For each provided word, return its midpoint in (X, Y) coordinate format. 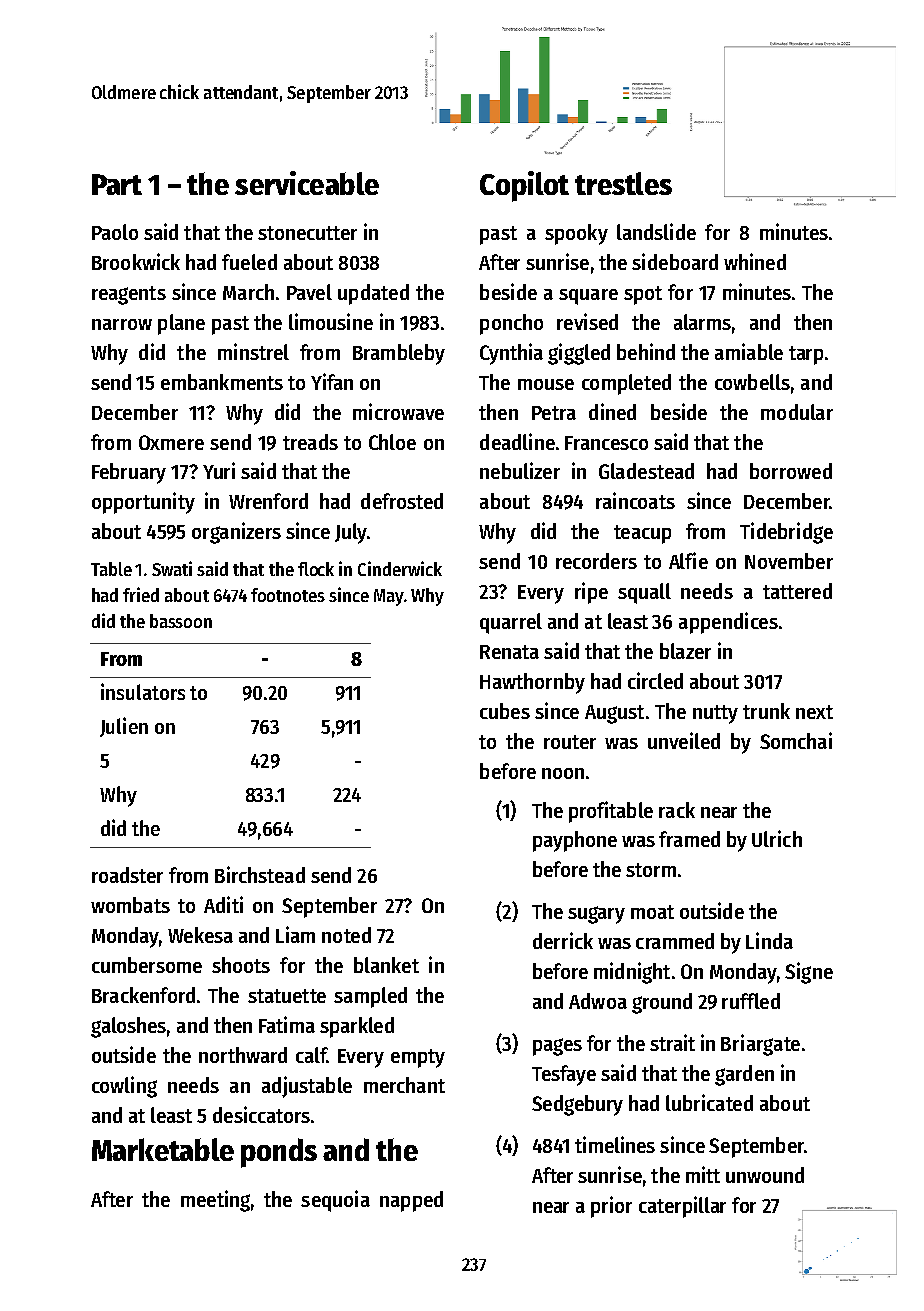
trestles (623, 183)
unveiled (684, 740)
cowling (124, 1087)
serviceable (307, 183)
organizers (236, 533)
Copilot (524, 186)
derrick (563, 940)
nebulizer (520, 470)
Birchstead (260, 874)
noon (563, 773)
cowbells (752, 382)
